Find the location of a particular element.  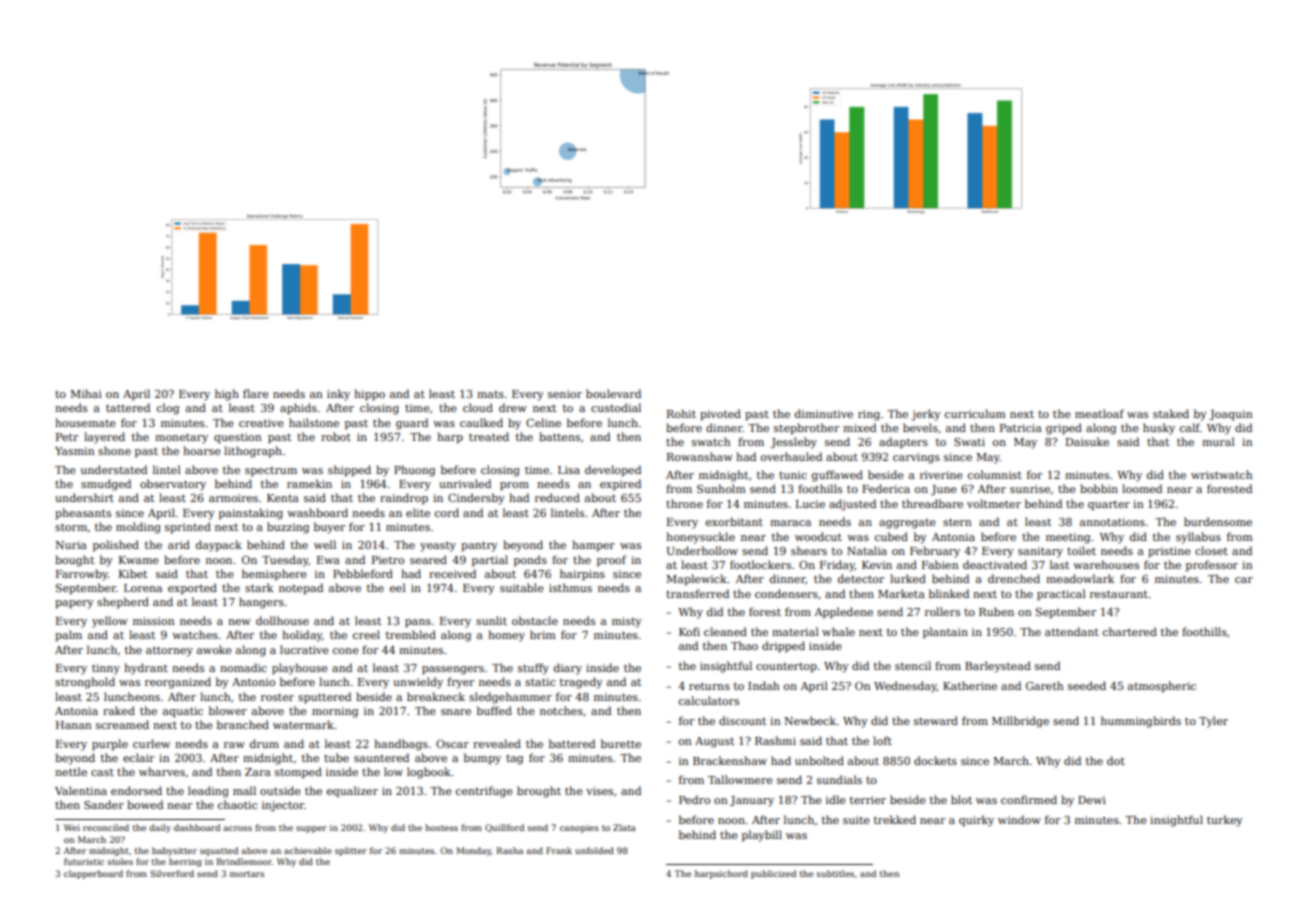

seeded is located at coordinates (1087, 685).
